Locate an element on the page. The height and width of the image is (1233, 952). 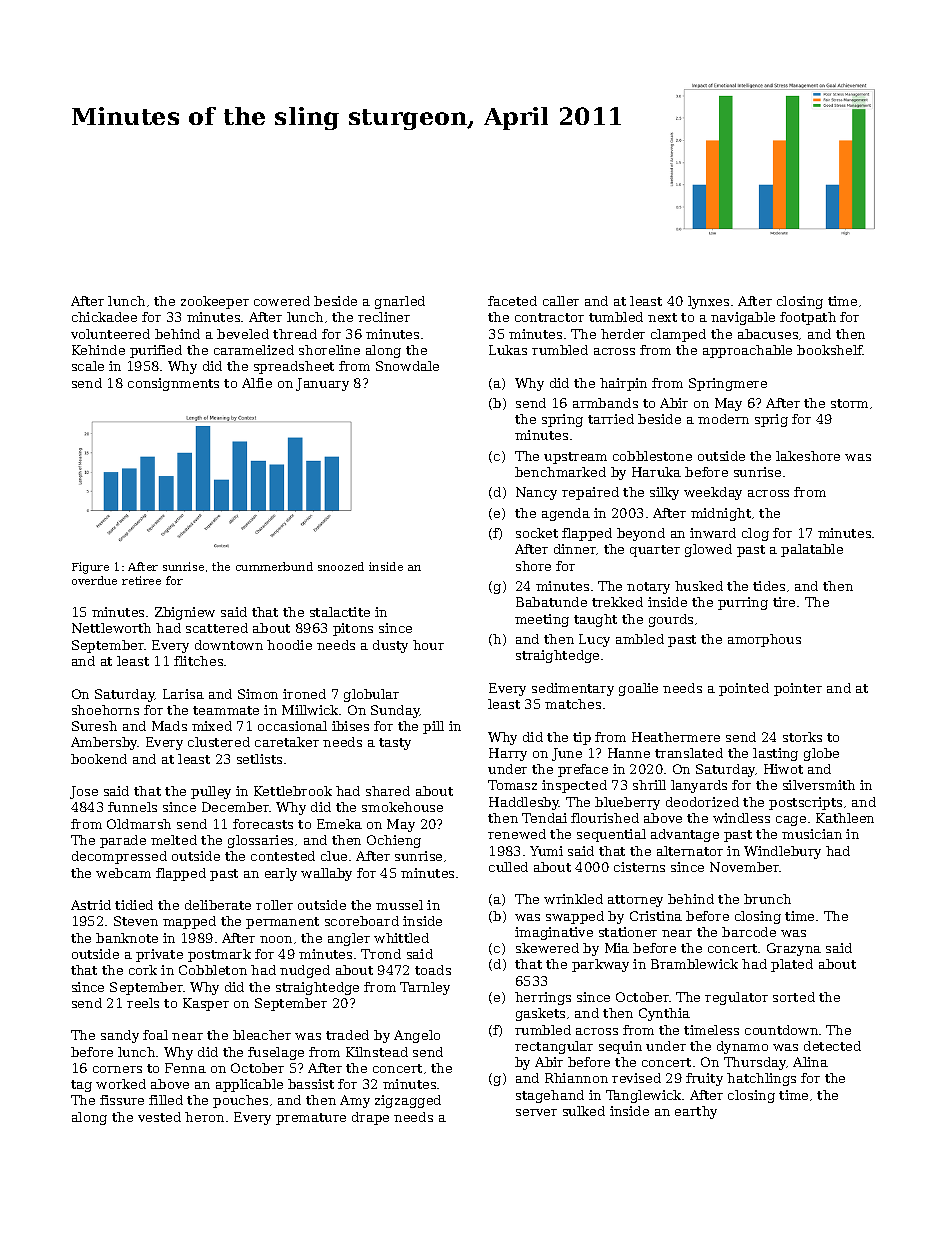
hour is located at coordinates (428, 645).
